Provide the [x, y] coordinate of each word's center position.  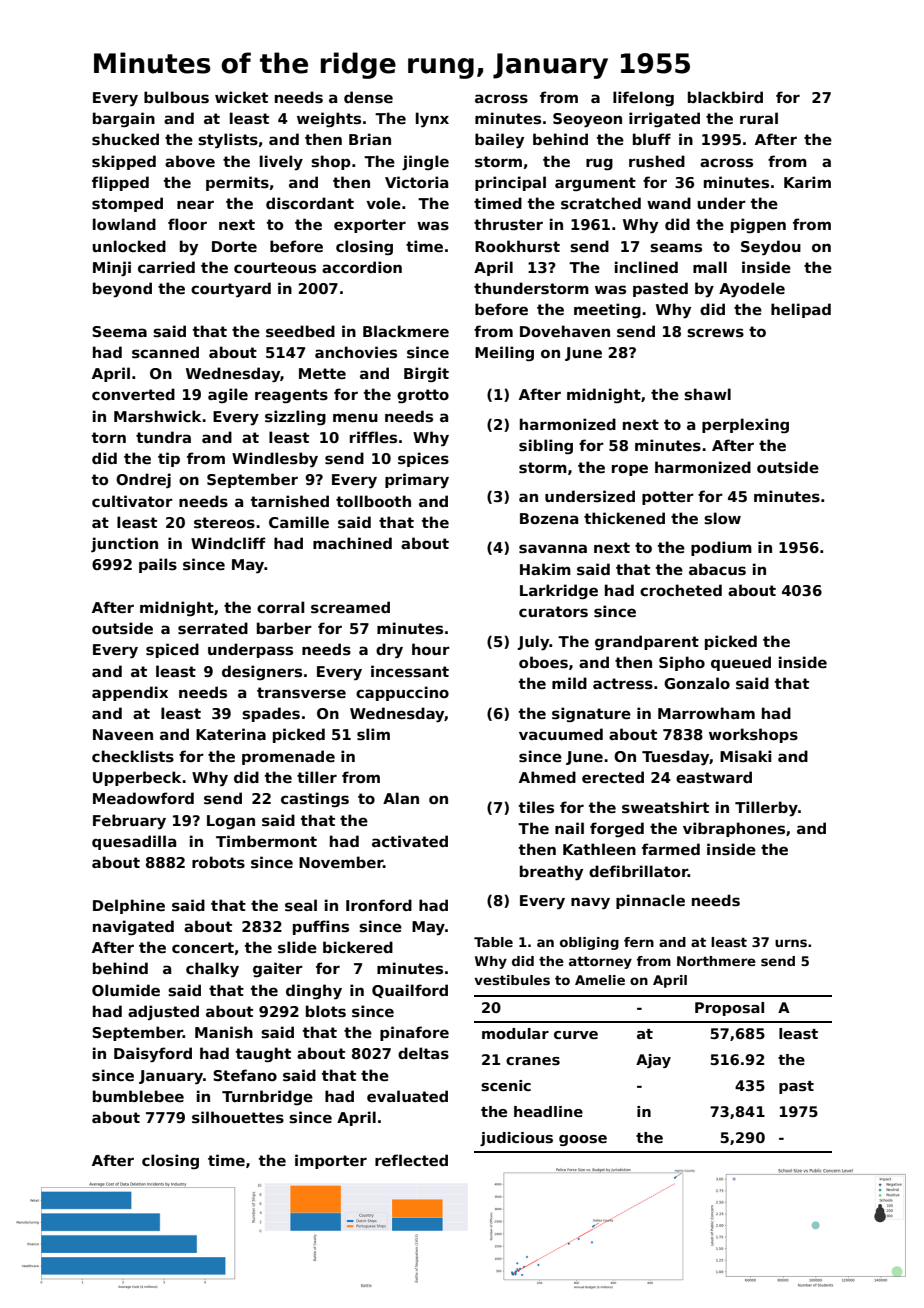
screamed [350, 607]
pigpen [758, 225]
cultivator [132, 501]
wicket [241, 97]
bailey [499, 141]
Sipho [682, 663]
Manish [224, 1032]
